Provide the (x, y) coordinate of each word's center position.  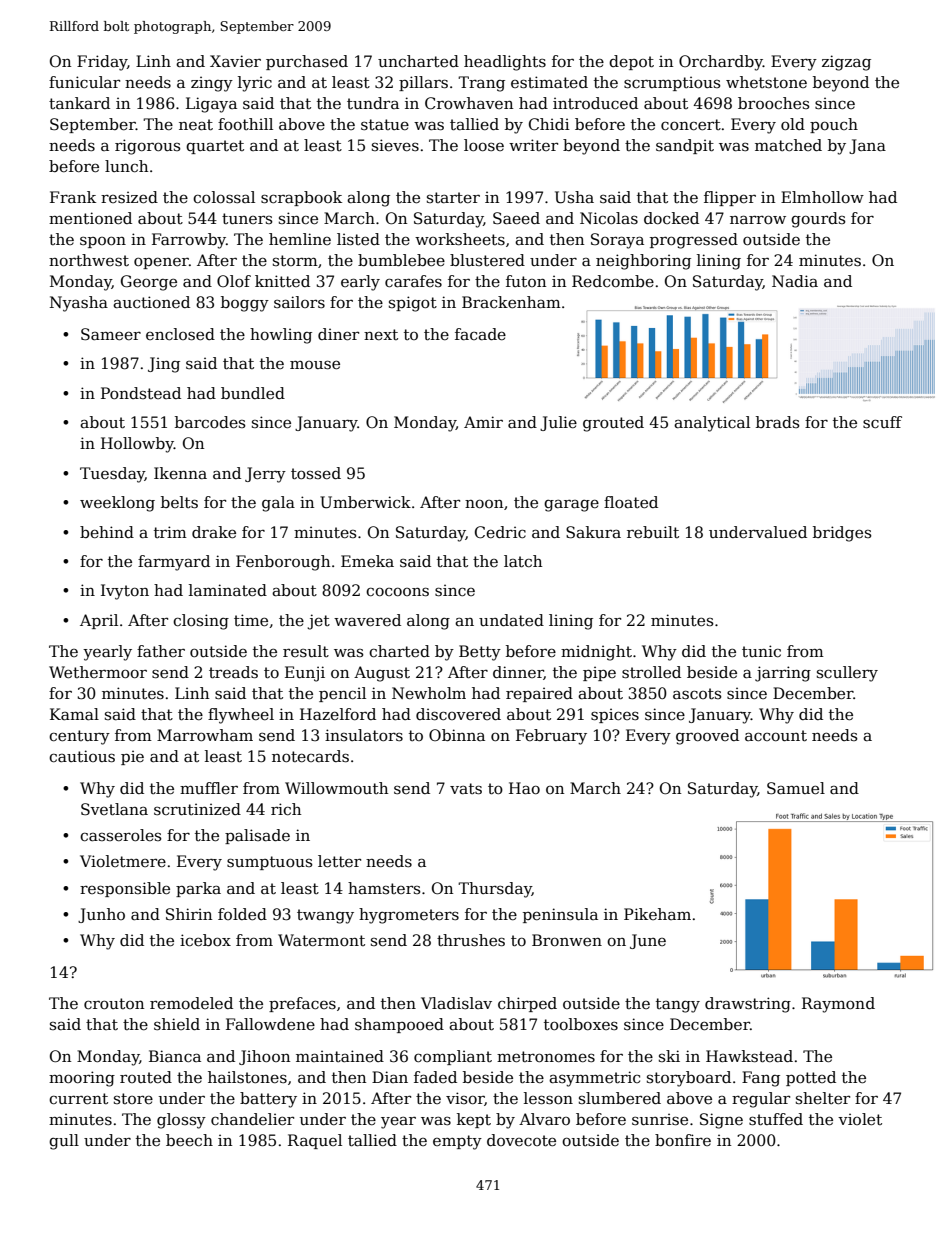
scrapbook (301, 198)
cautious (82, 756)
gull (64, 1142)
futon (526, 281)
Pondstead (141, 393)
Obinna (457, 735)
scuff (882, 422)
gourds (818, 220)
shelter (823, 1098)
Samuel (796, 788)
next (381, 334)
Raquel (315, 1141)
